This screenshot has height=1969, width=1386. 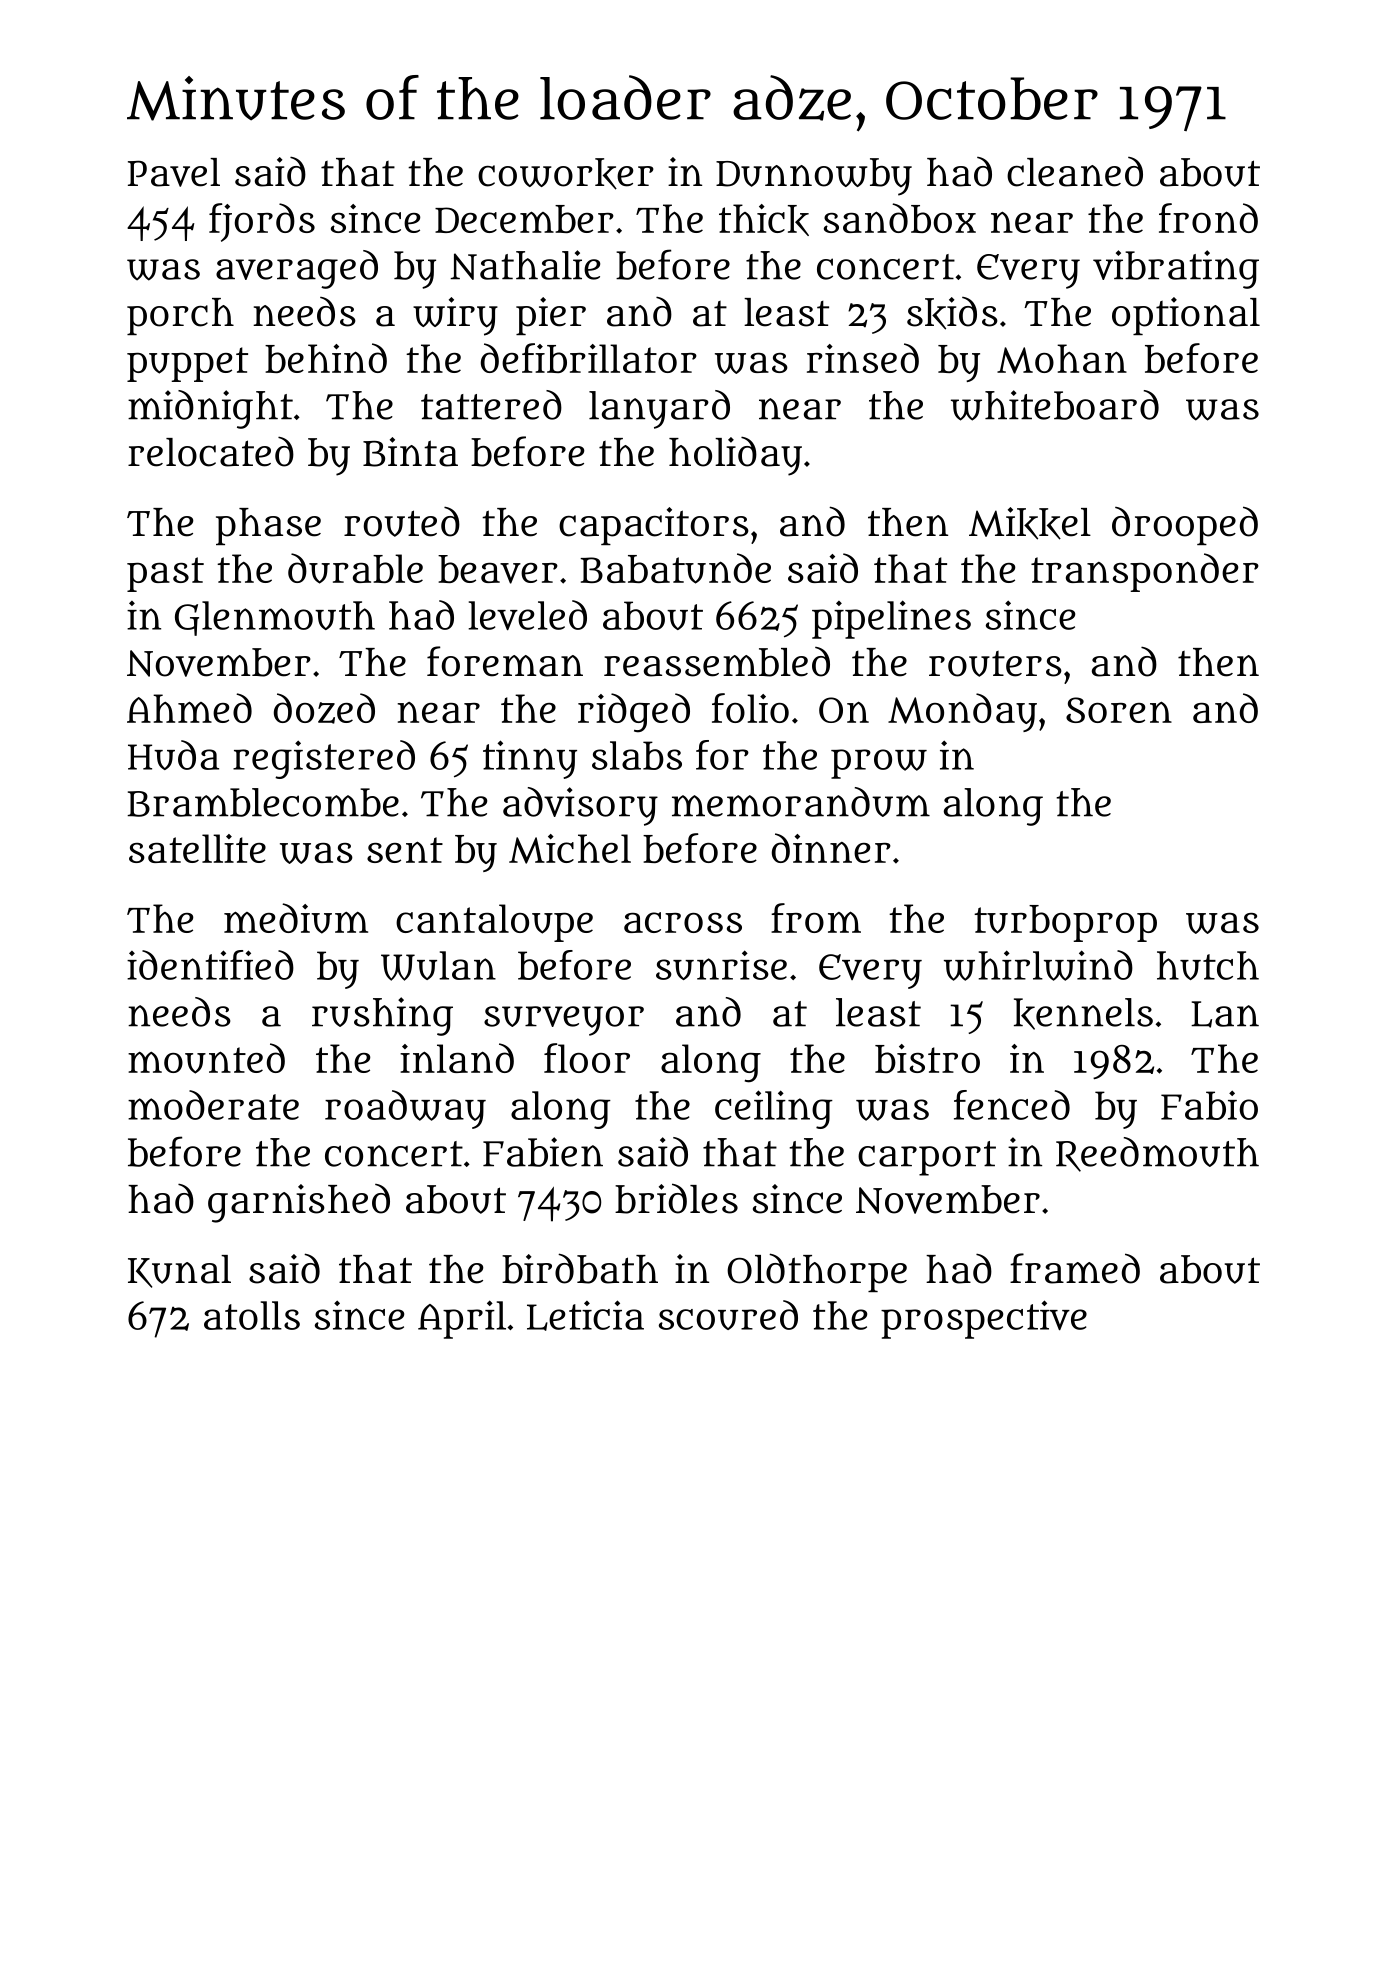 I want to click on past, so click(x=165, y=574).
